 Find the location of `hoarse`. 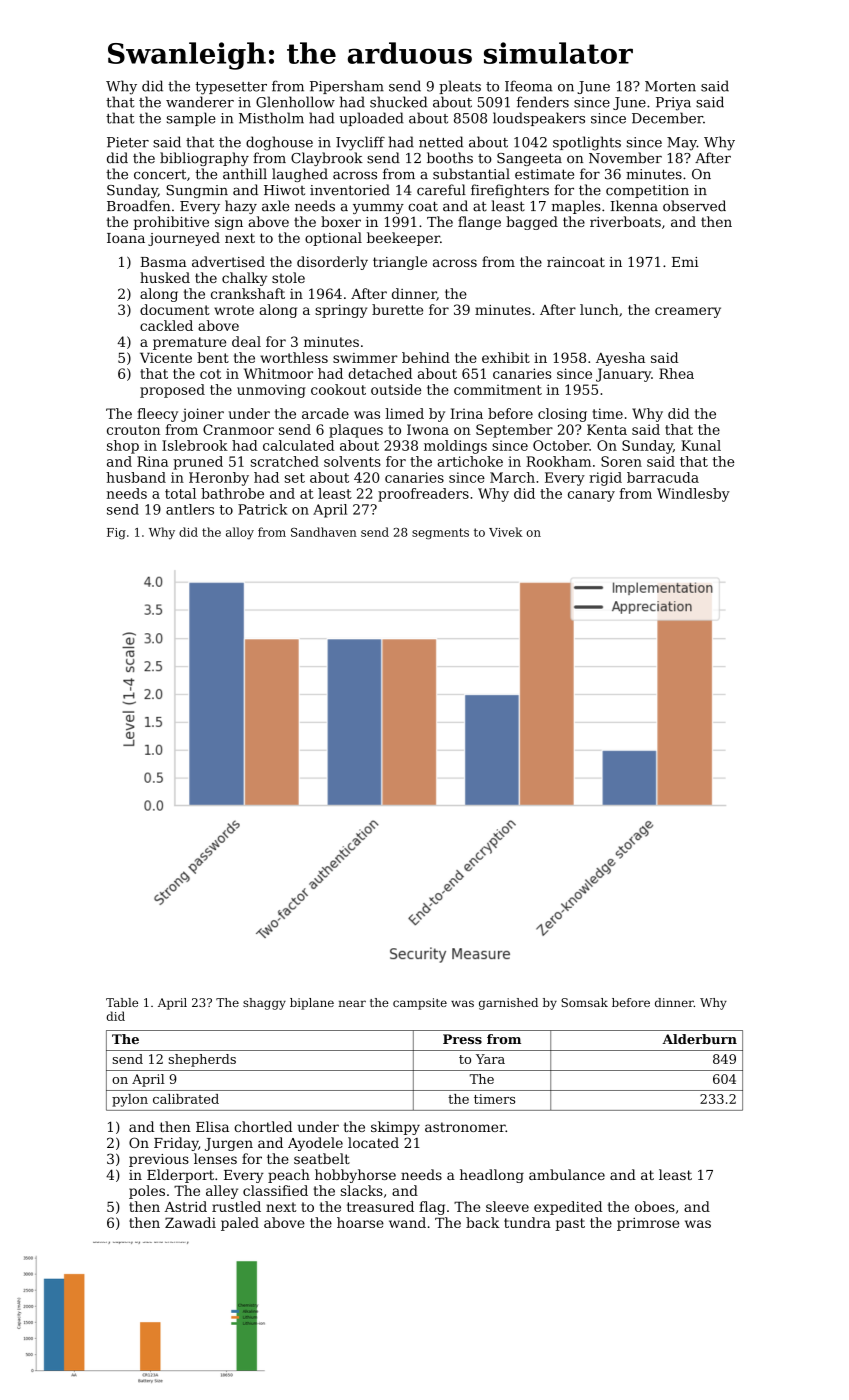

hoarse is located at coordinates (360, 1222).
